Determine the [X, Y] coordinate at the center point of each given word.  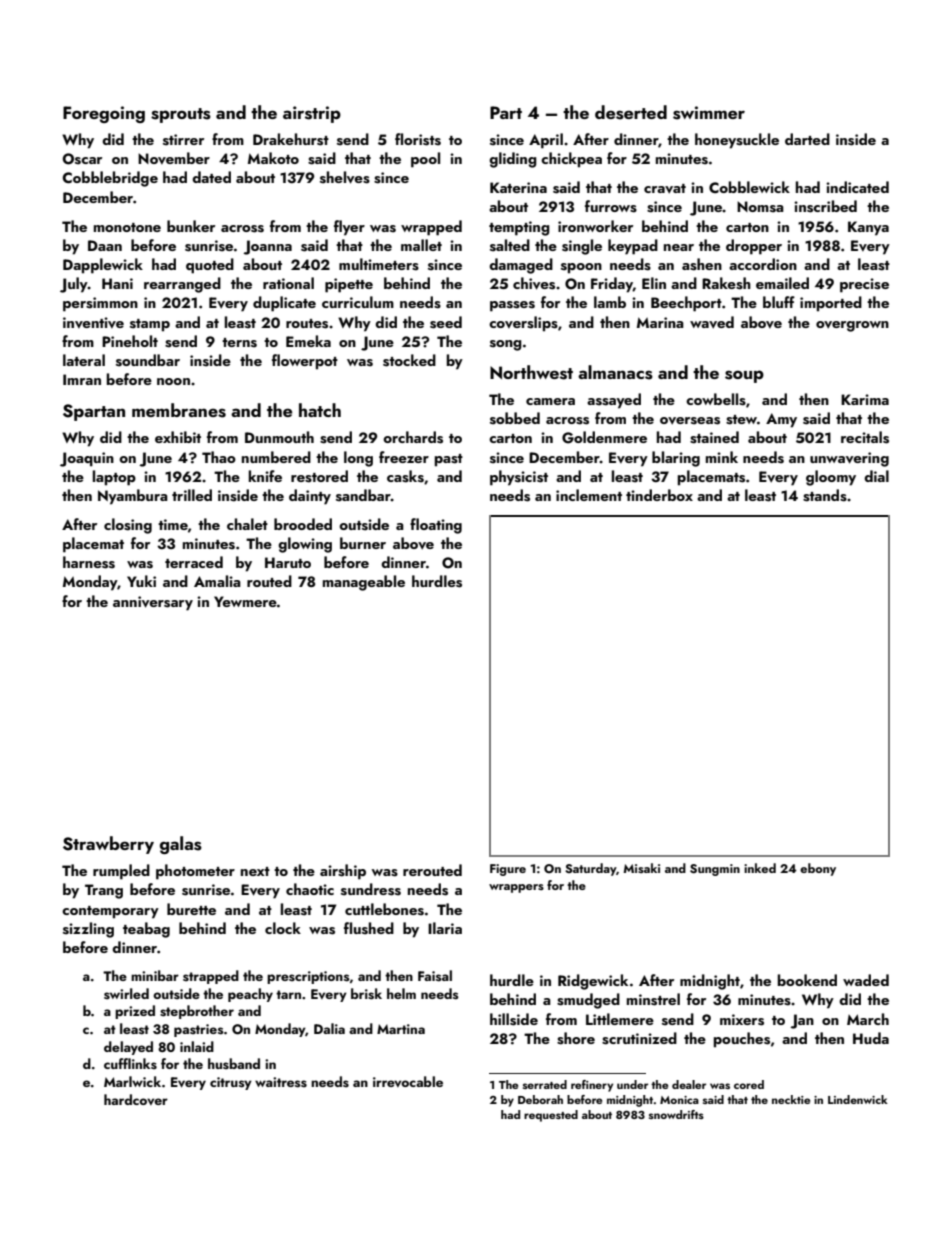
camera [550, 401]
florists [418, 139]
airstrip [312, 114]
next [255, 871]
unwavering [849, 459]
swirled [126, 994]
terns [239, 343]
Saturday [590, 869]
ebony [818, 869]
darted [807, 139]
